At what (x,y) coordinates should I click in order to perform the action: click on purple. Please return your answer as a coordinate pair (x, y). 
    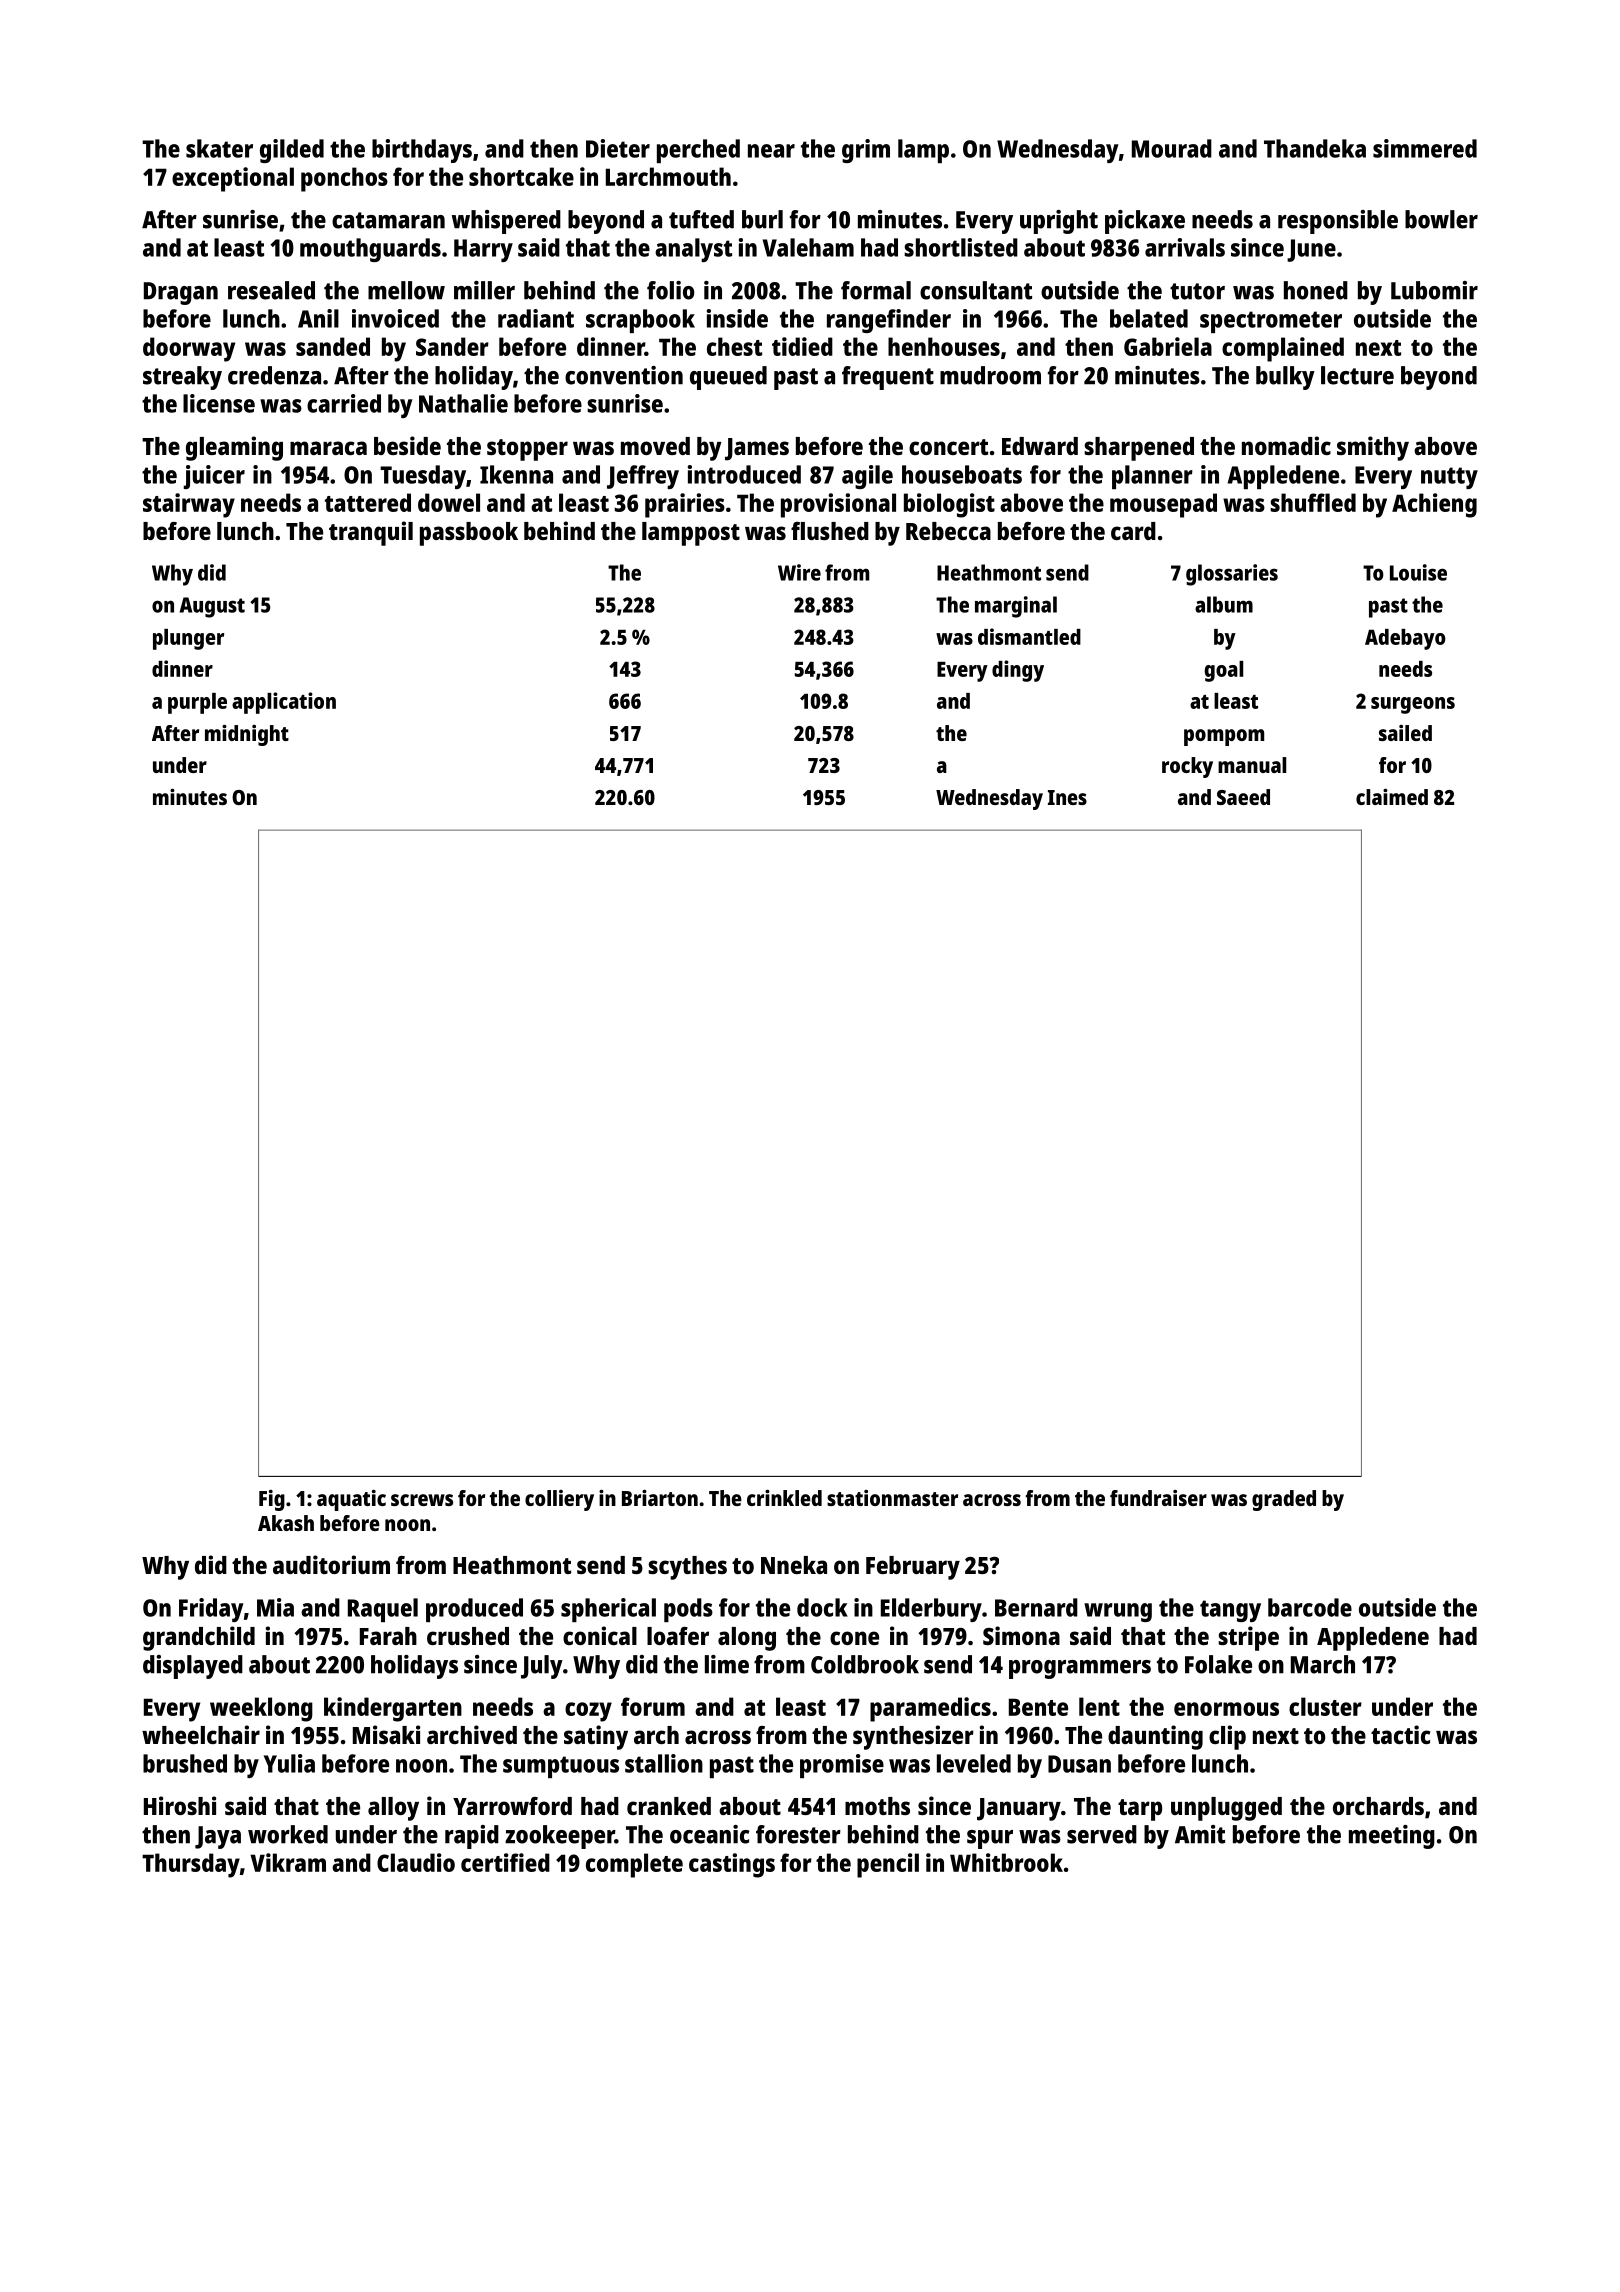
    Looking at the image, I should click on (197, 703).
